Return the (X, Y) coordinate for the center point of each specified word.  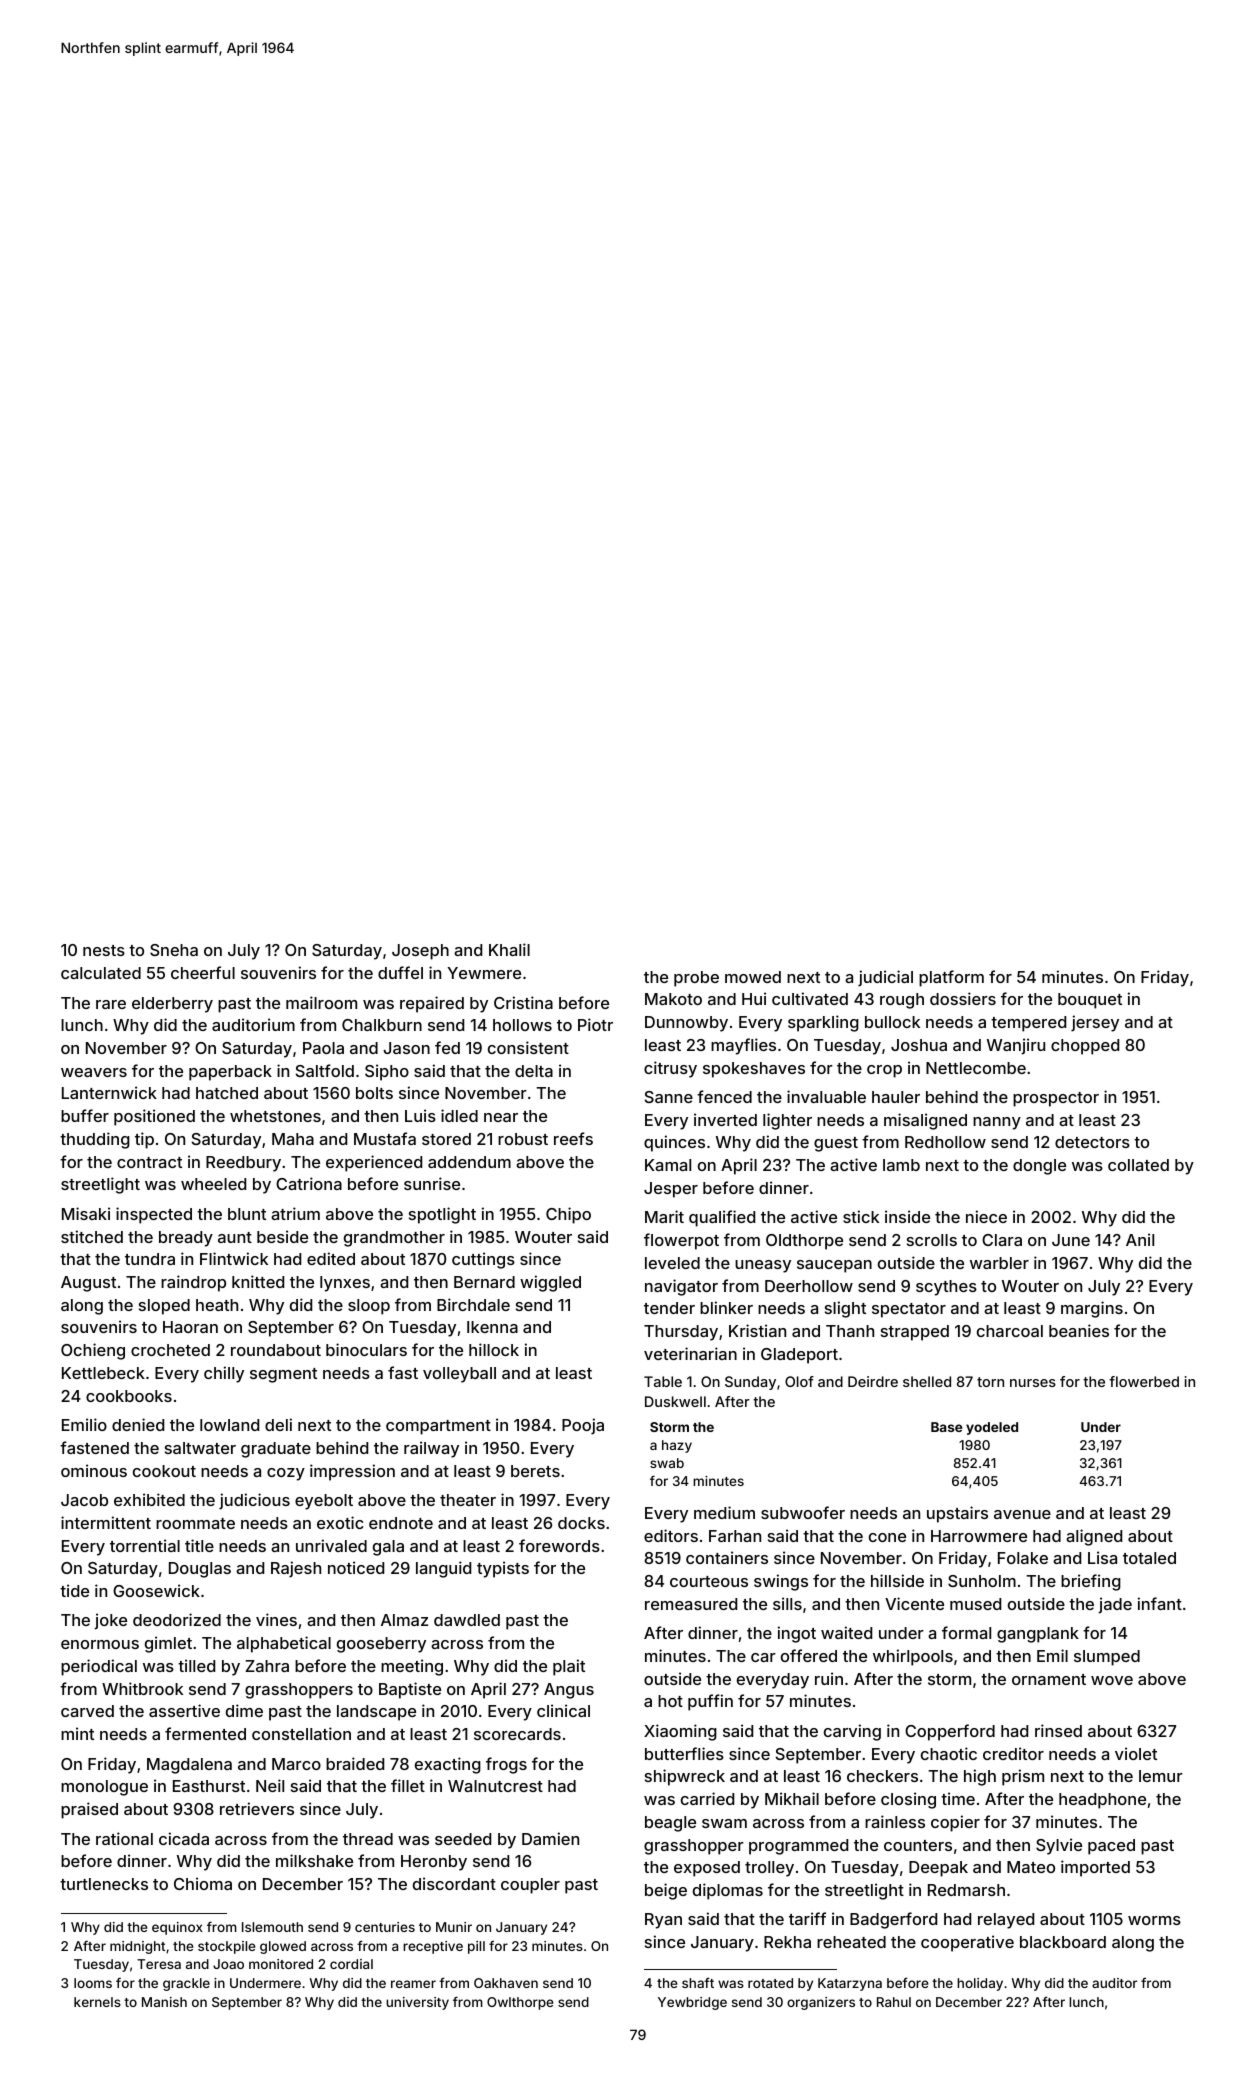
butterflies (684, 1753)
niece (986, 1216)
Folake (1023, 1558)
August (88, 1284)
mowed (753, 977)
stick (861, 1216)
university (417, 2003)
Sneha (174, 950)
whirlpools (913, 1657)
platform (951, 978)
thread (368, 1839)
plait (569, 1667)
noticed (356, 1567)
